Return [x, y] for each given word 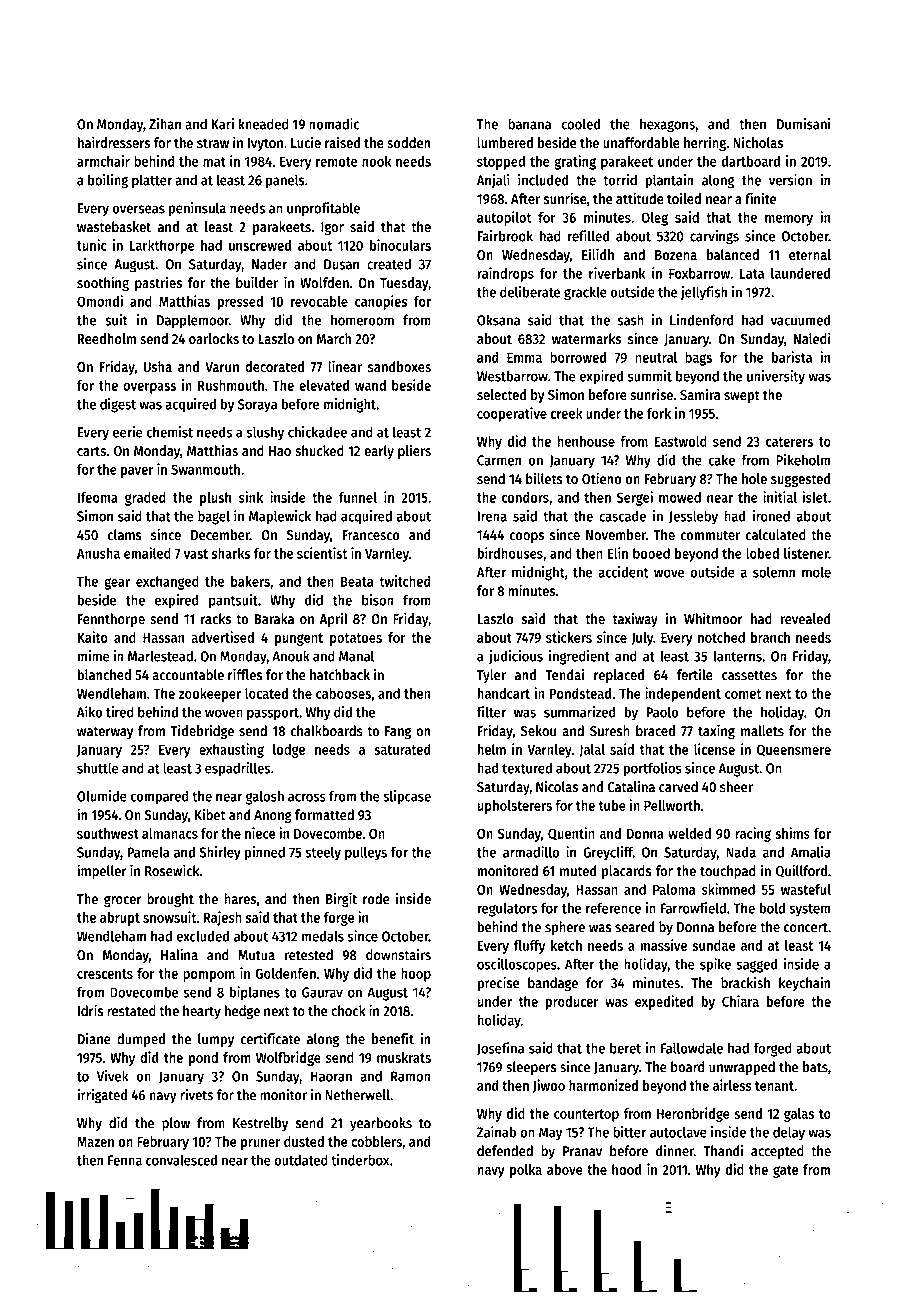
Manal [356, 656]
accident [623, 572]
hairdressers [114, 142]
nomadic [334, 124]
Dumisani [804, 124]
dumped [141, 1040]
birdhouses [510, 553]
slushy [265, 433]
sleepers [531, 1068]
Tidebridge [202, 731]
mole [816, 572]
